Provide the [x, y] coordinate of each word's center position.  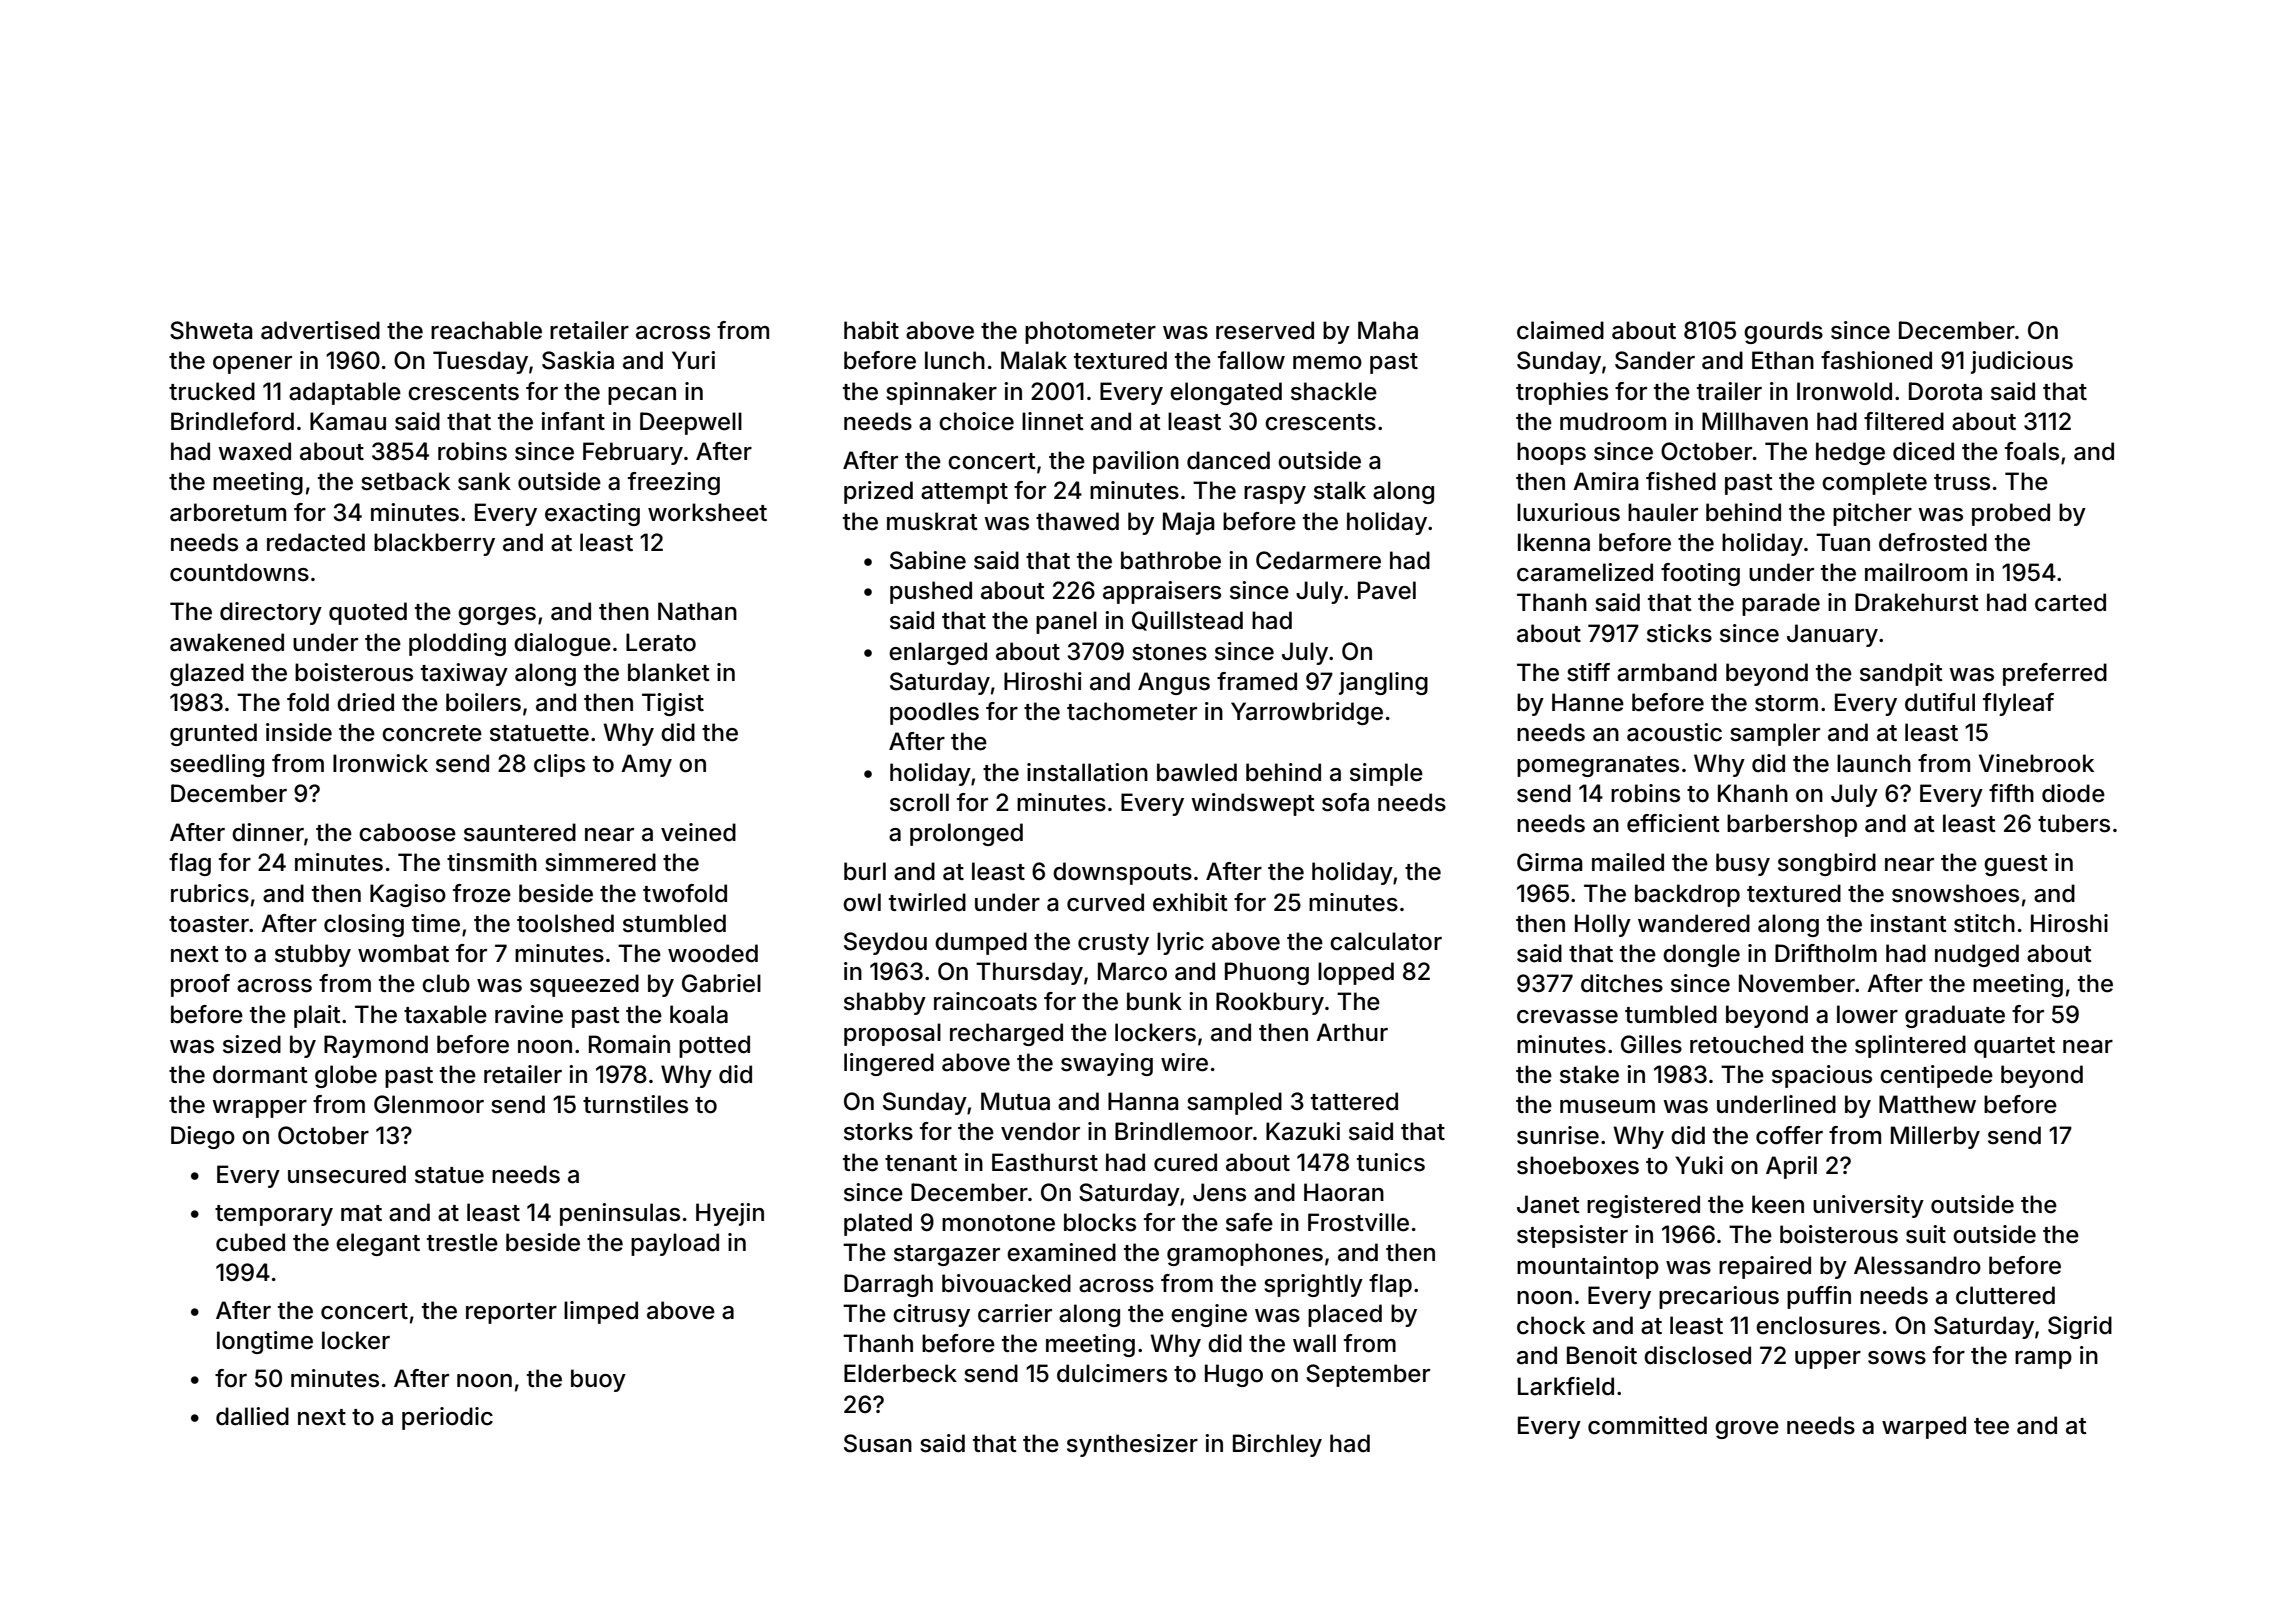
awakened [227, 642]
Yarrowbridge [1307, 713]
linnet [1053, 421]
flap [1390, 1285]
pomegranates [1598, 766]
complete [1874, 483]
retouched [1746, 1044]
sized [252, 1044]
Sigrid [2080, 1327]
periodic [447, 1418]
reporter [511, 1313]
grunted [213, 734]
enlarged [938, 653]
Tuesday [480, 362]
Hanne [1588, 702]
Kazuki [1303, 1131]
